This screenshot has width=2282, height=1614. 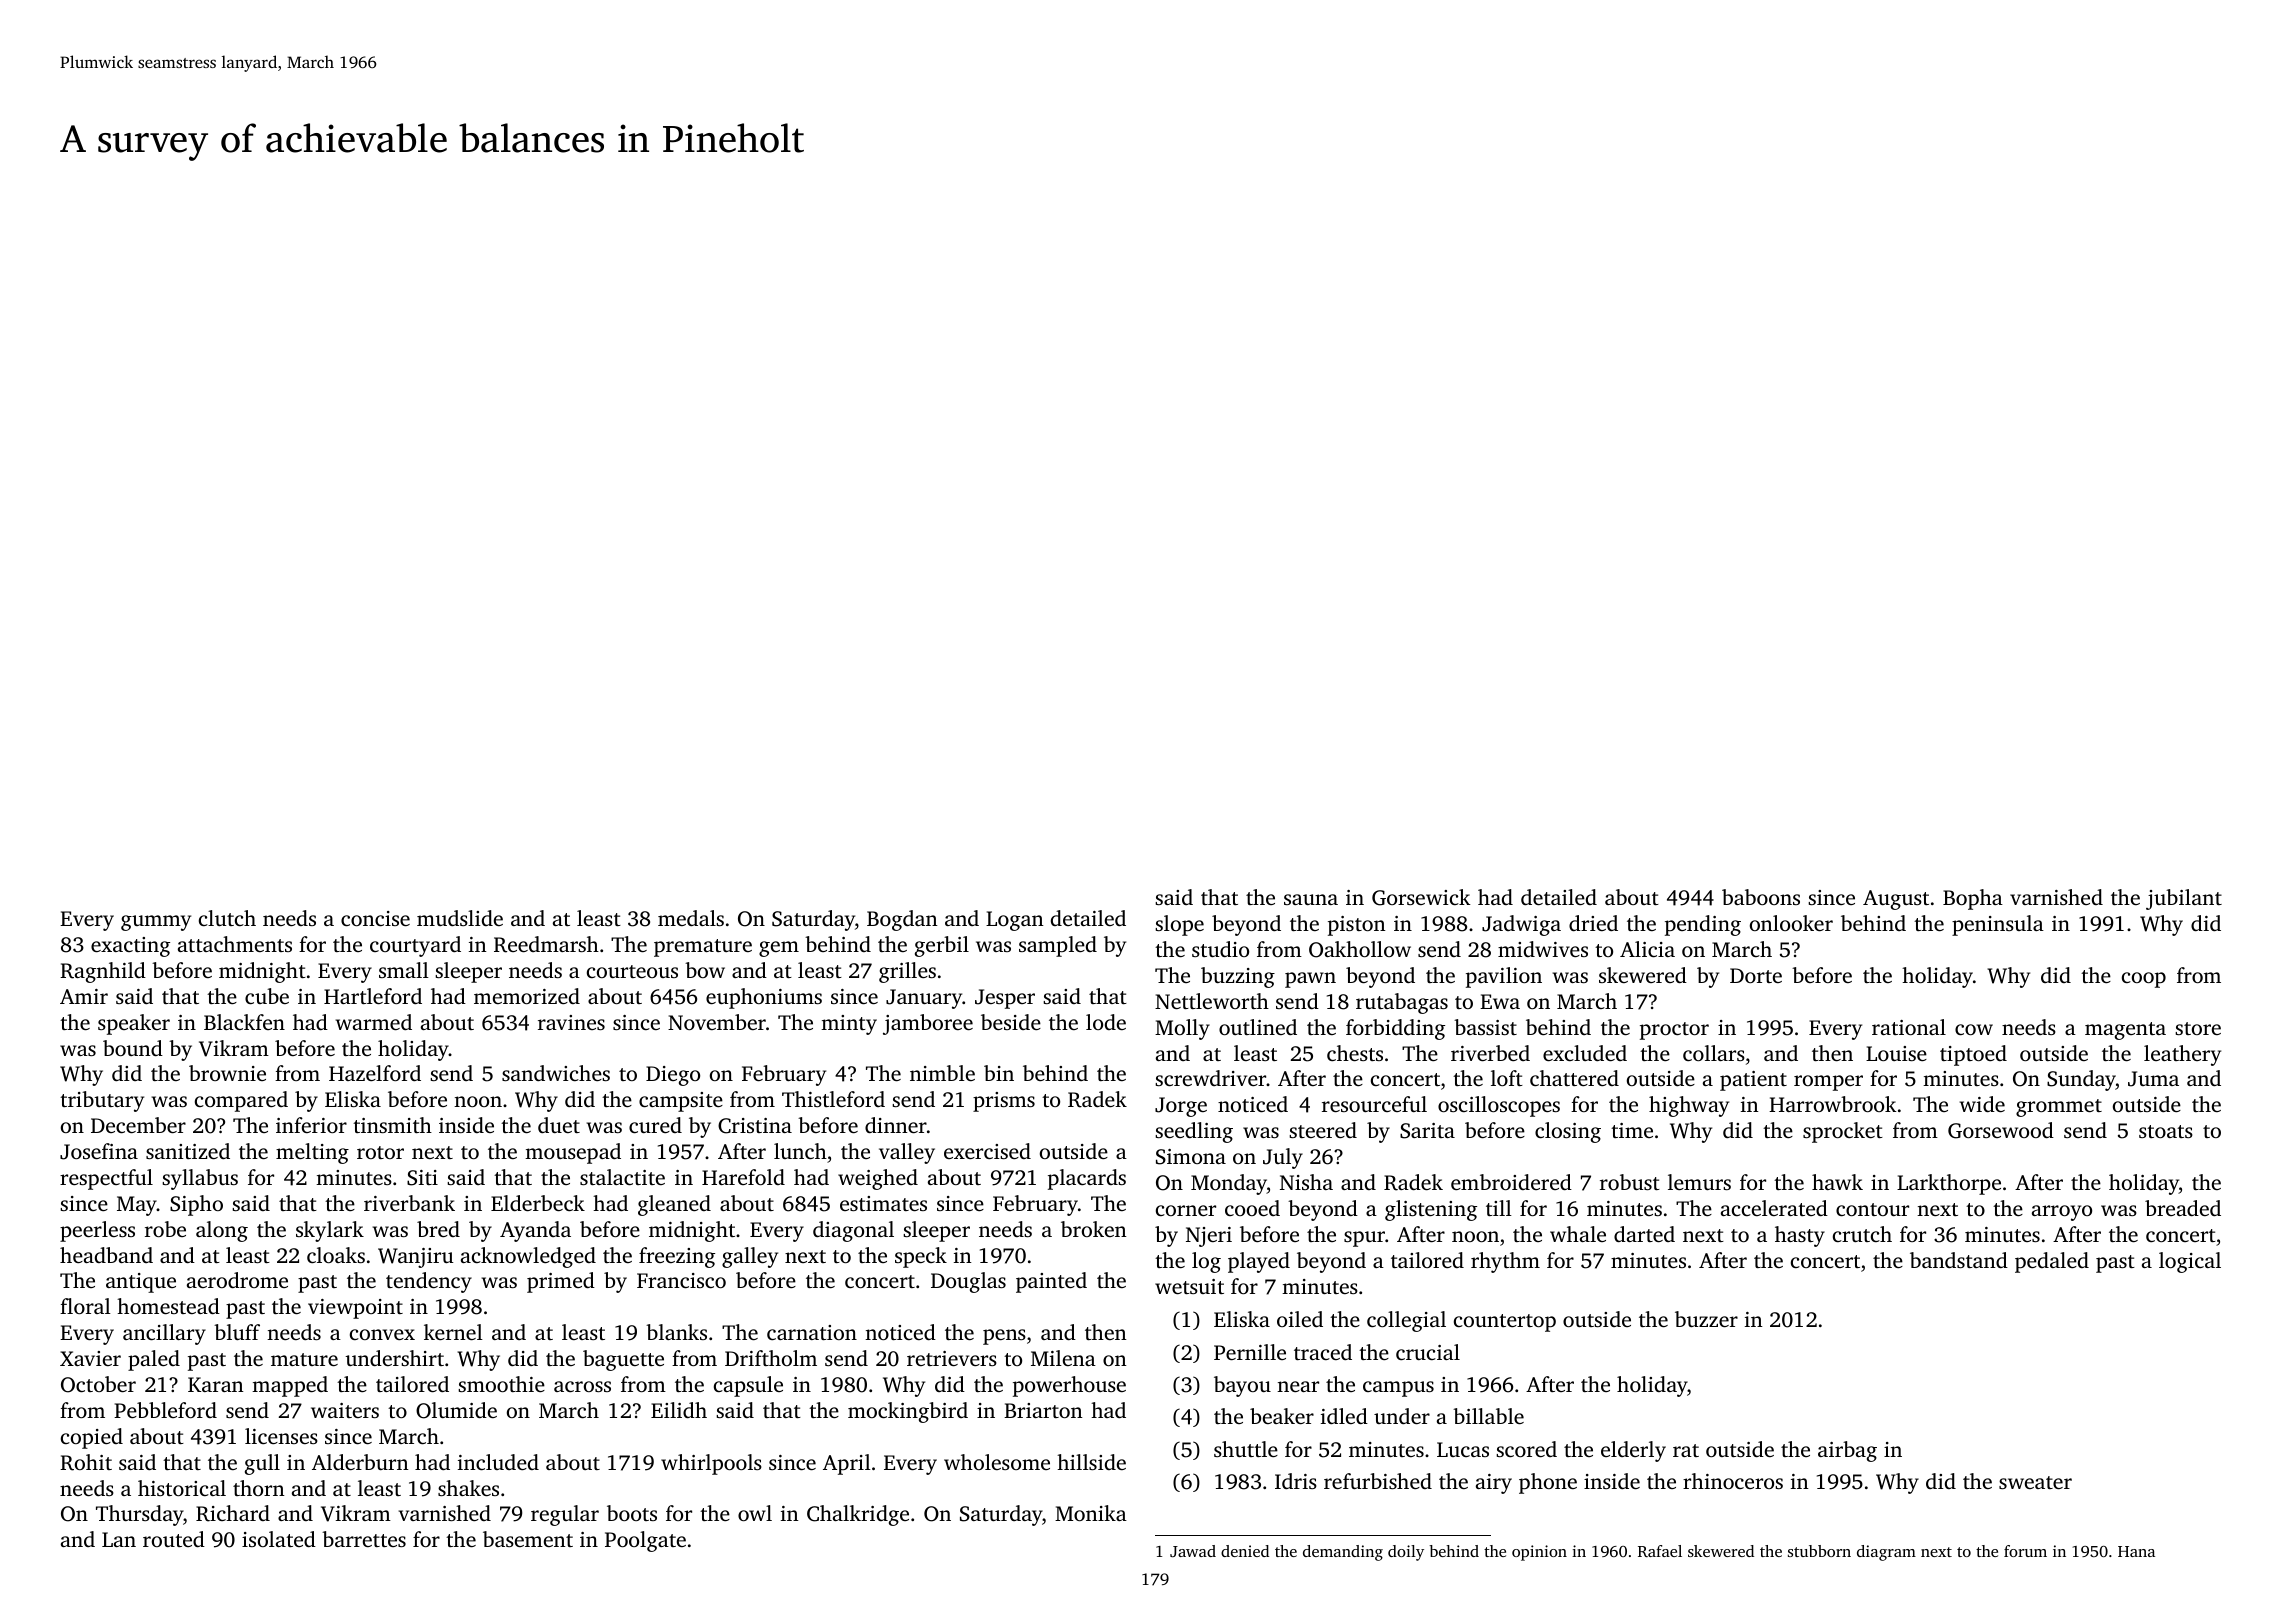 I want to click on contour, so click(x=1872, y=1209).
